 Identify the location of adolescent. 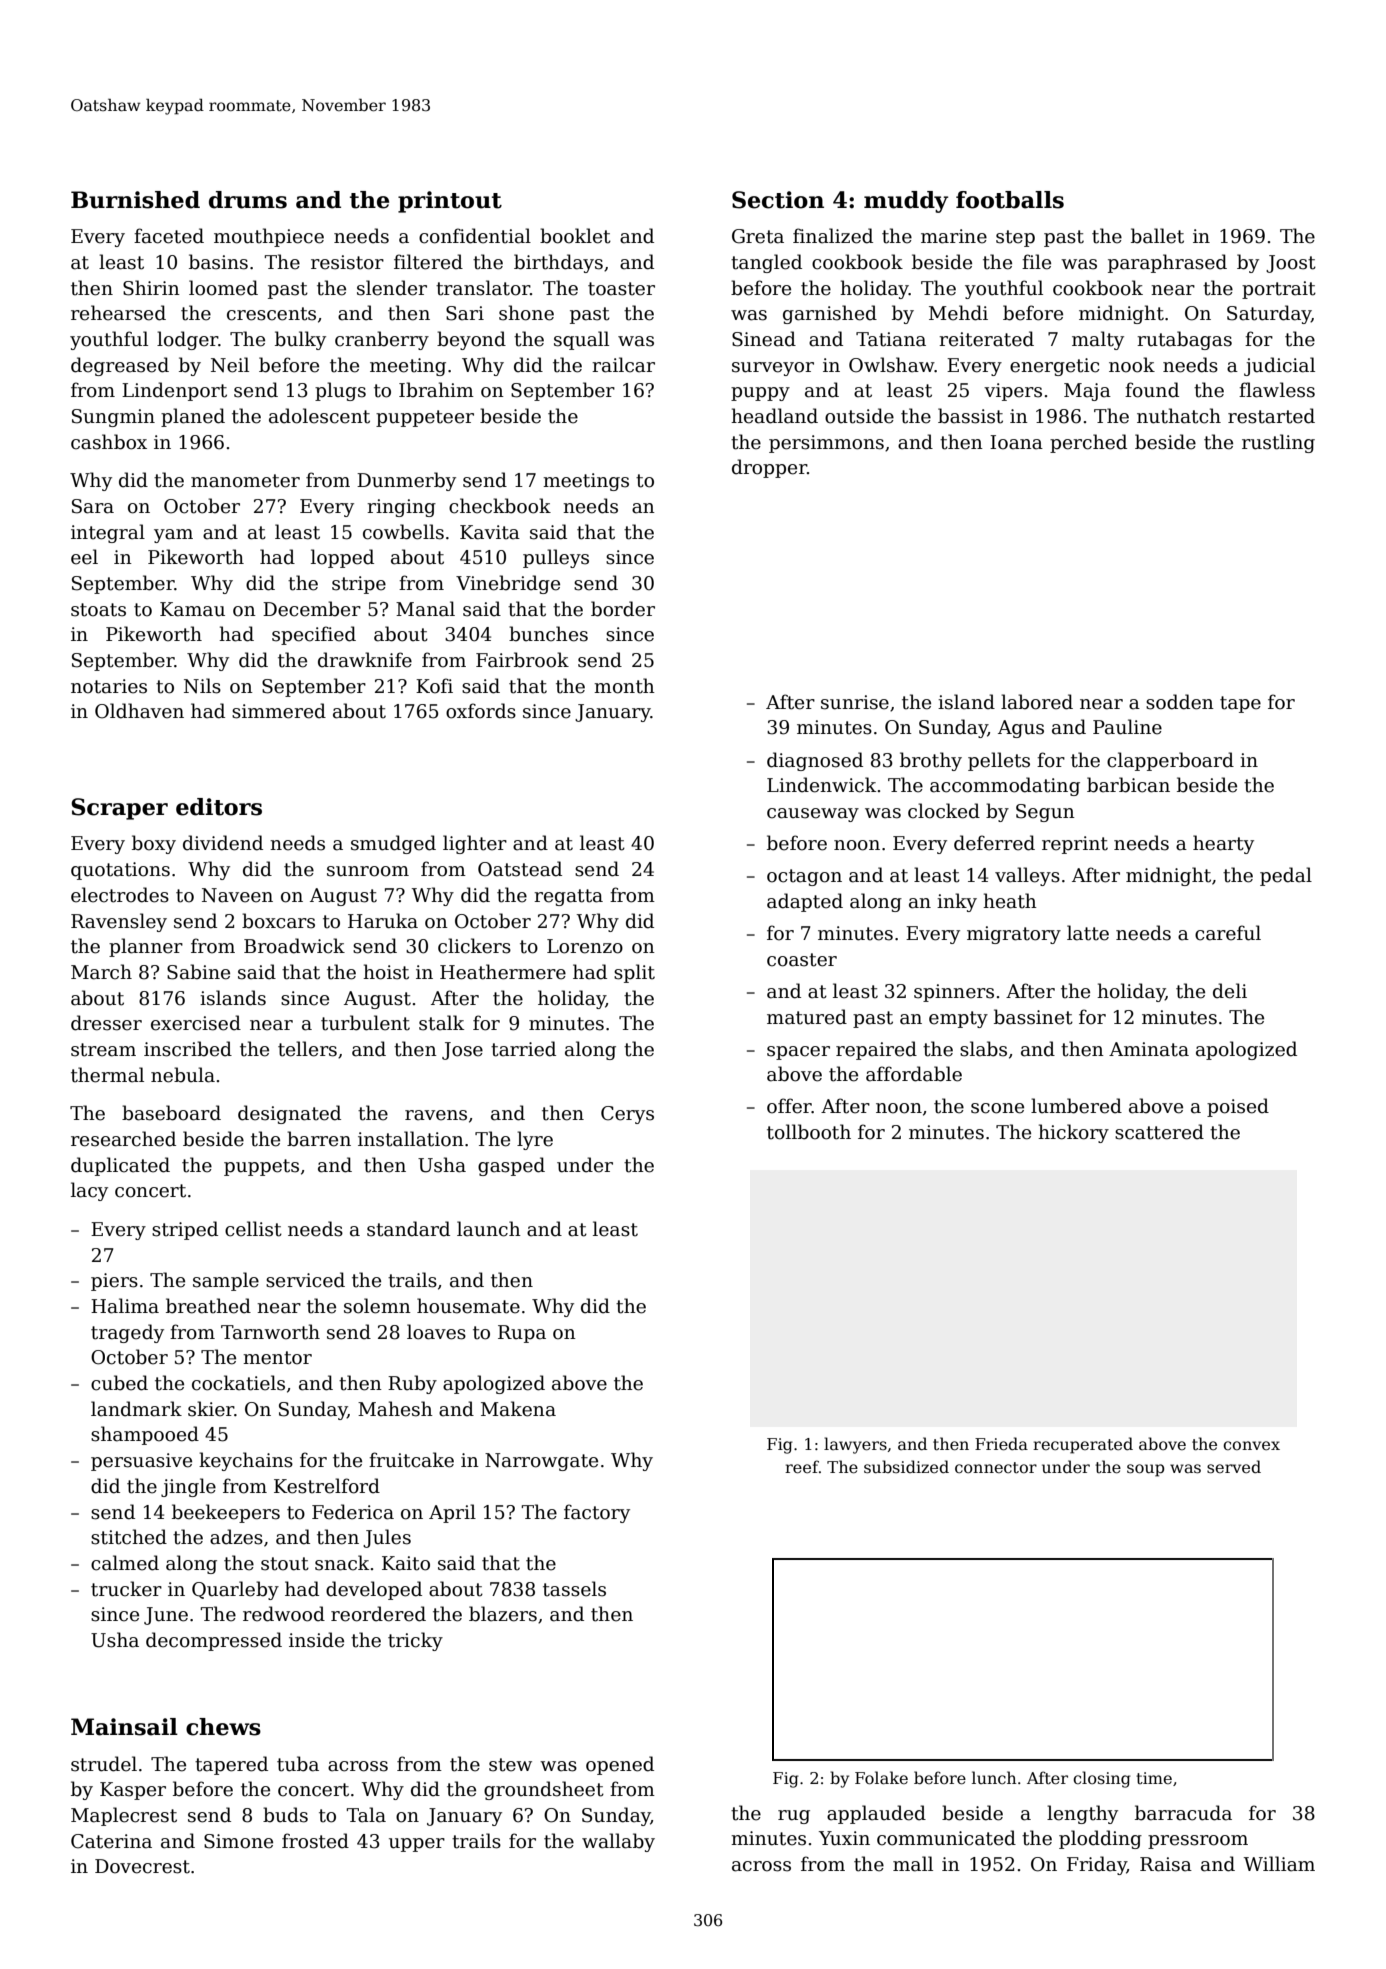
(319, 416).
